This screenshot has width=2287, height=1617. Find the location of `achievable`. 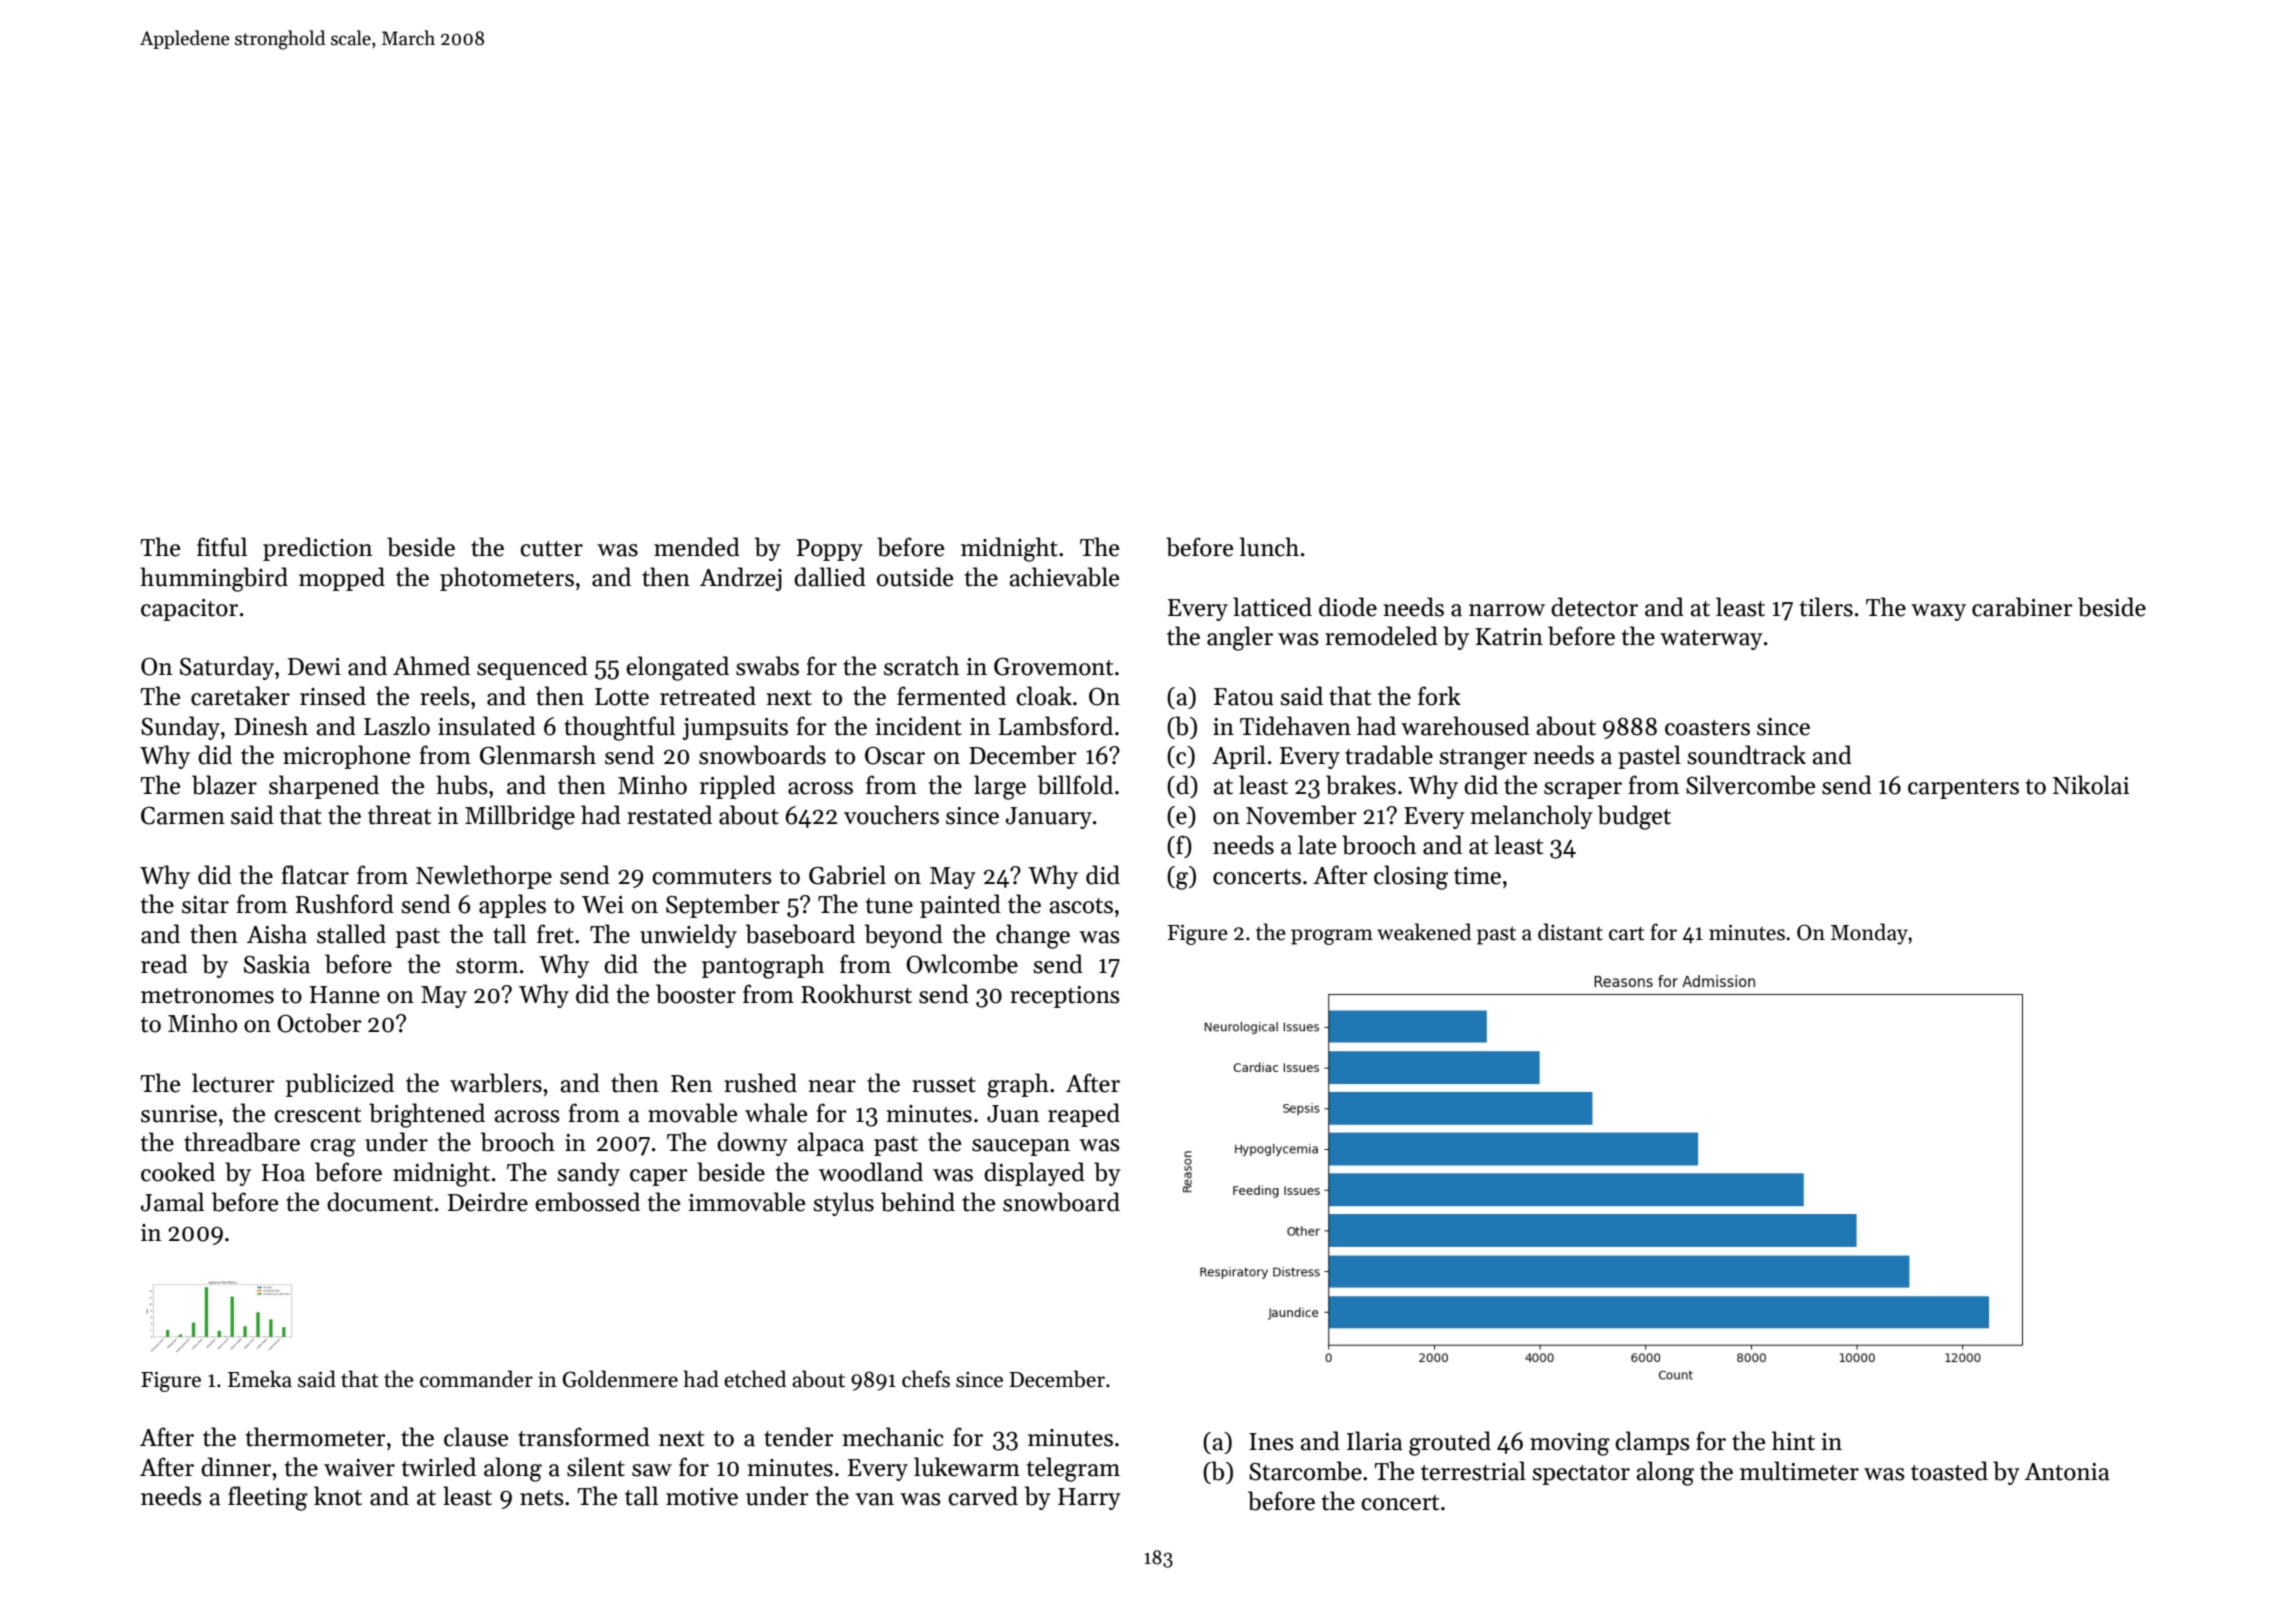

achievable is located at coordinates (1064, 577).
